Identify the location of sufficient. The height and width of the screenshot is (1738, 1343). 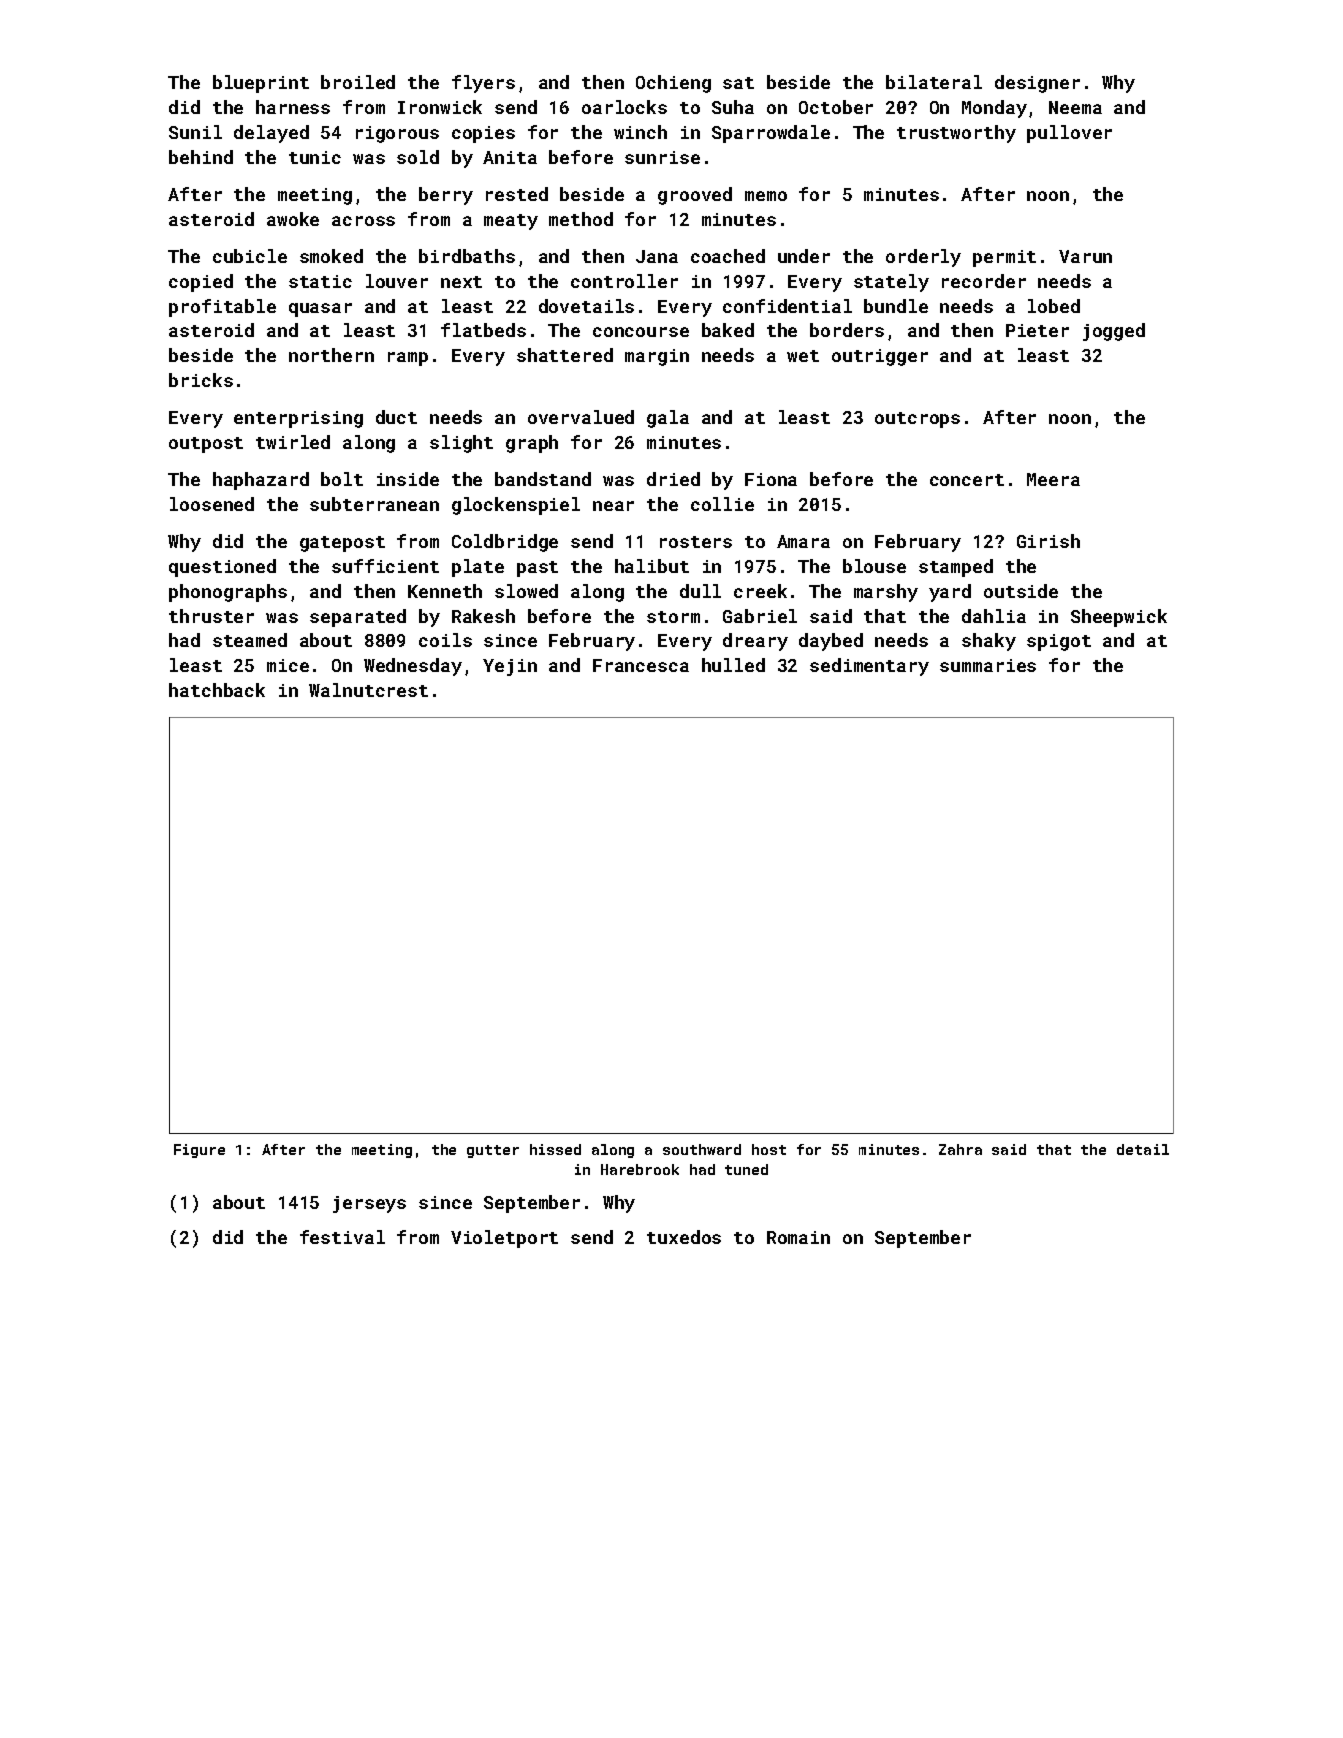
(385, 566).
